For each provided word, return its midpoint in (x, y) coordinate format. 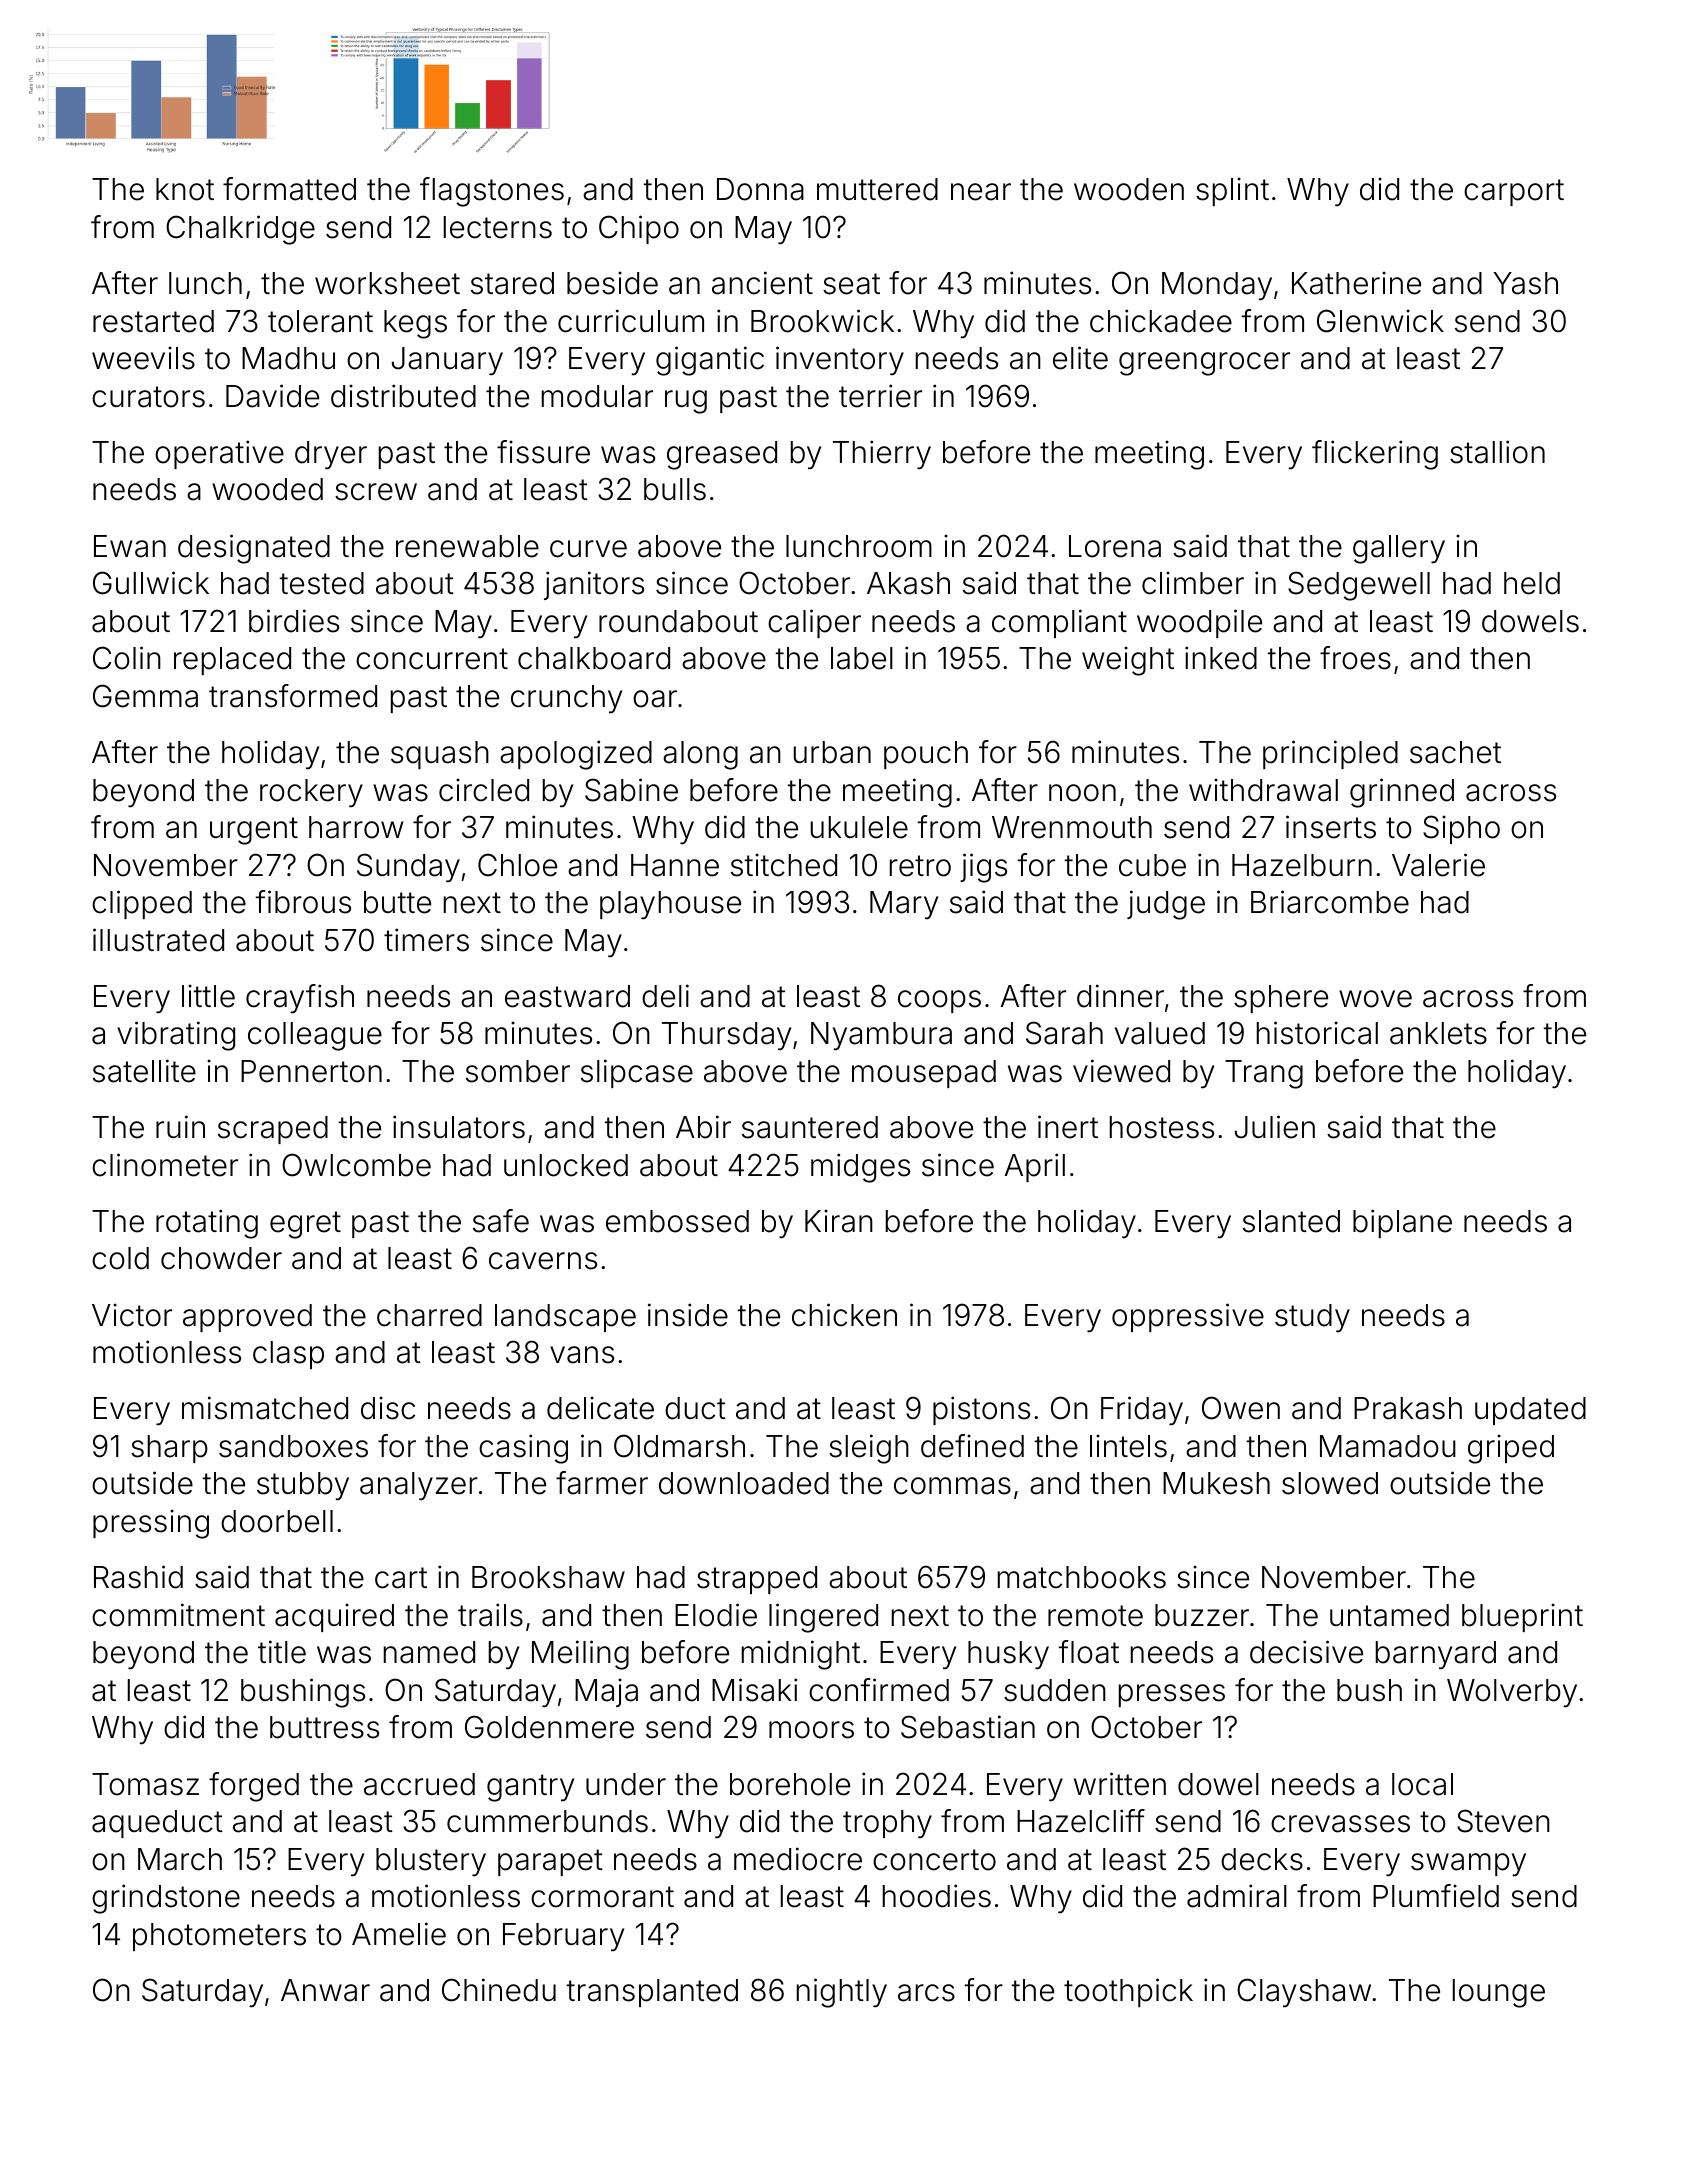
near (981, 192)
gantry (530, 1788)
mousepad (924, 1074)
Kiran (839, 1221)
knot (185, 189)
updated (1530, 1411)
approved (247, 1318)
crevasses (1340, 1824)
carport (1514, 192)
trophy (887, 1824)
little (208, 996)
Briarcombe (1330, 902)
